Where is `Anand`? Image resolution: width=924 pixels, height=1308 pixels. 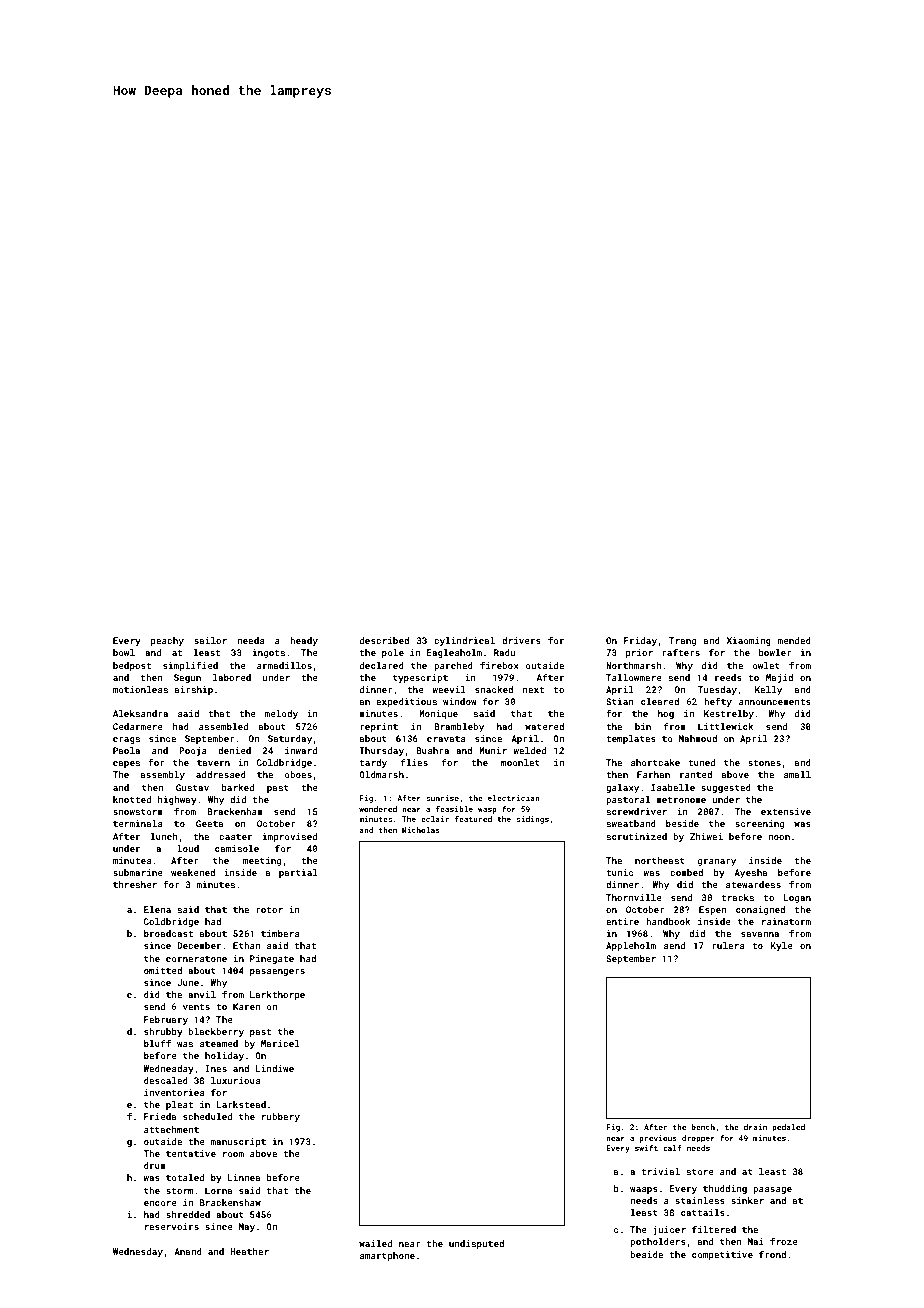
Anand is located at coordinates (188, 1251).
